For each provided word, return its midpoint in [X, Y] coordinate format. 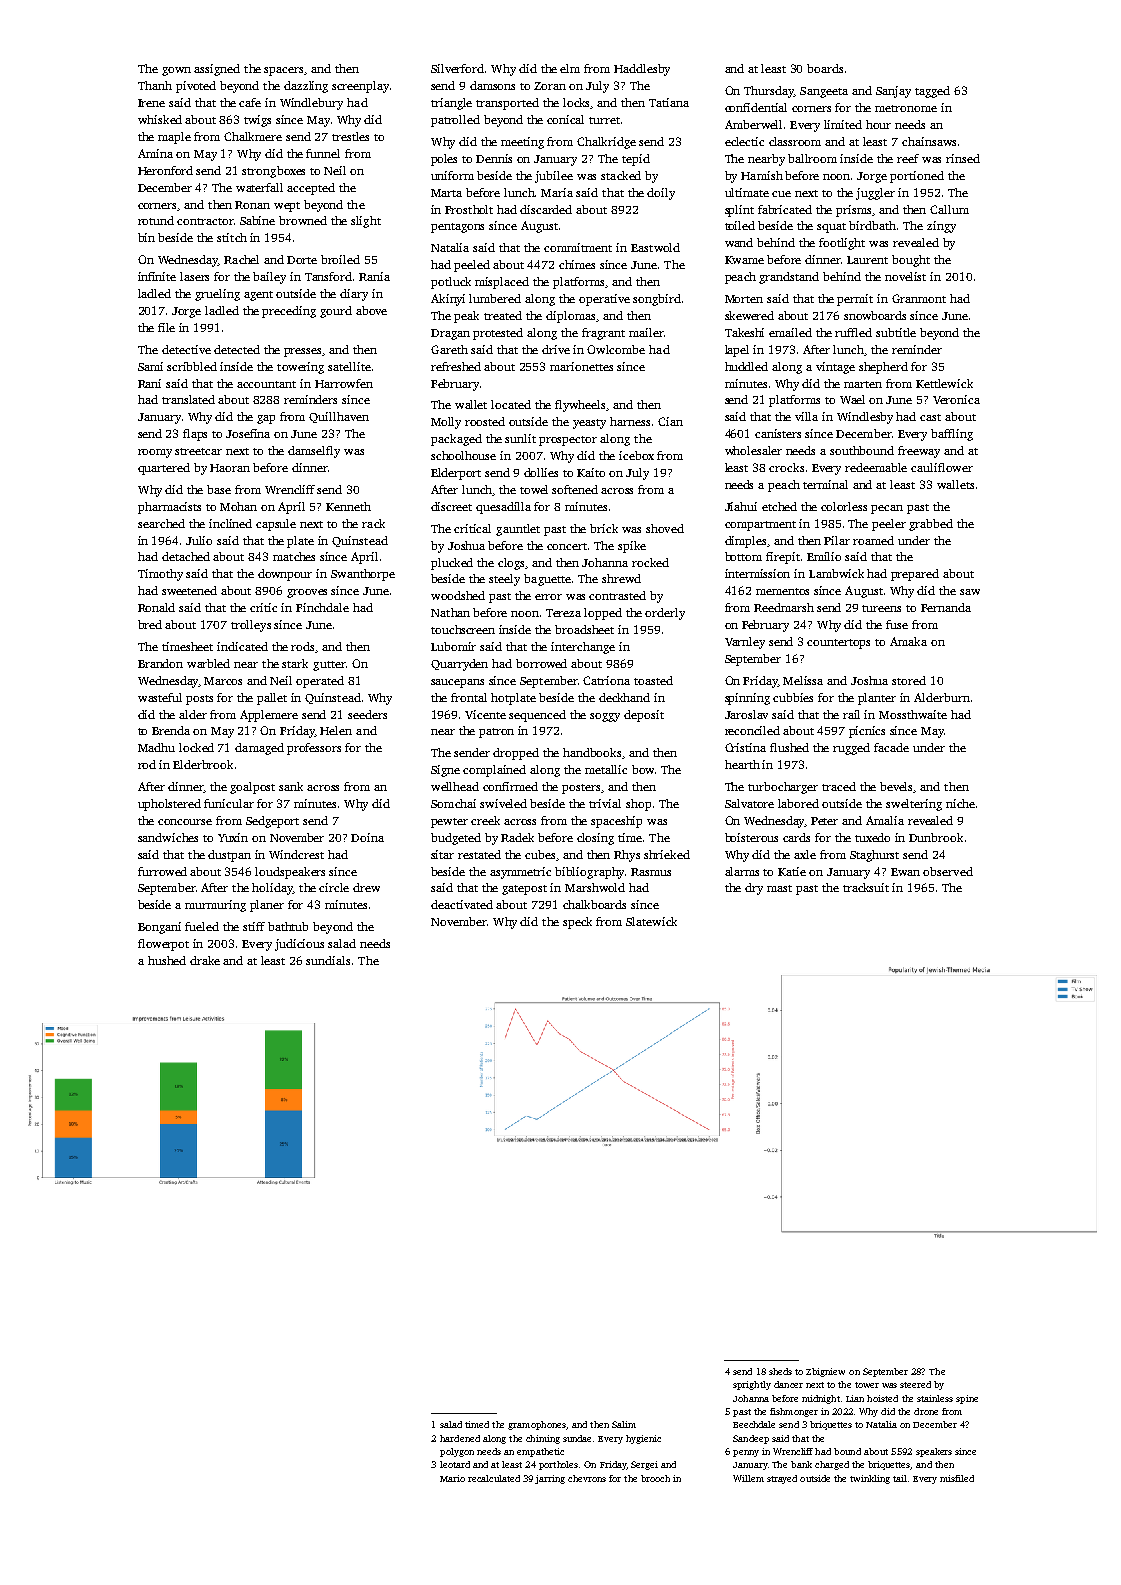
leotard [455, 1464]
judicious [299, 945]
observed [948, 871]
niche [960, 803]
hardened [460, 1438]
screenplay [360, 87]
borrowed [541, 663]
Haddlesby [642, 70]
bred [150, 624]
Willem [748, 1478]
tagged [932, 92]
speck [577, 923]
